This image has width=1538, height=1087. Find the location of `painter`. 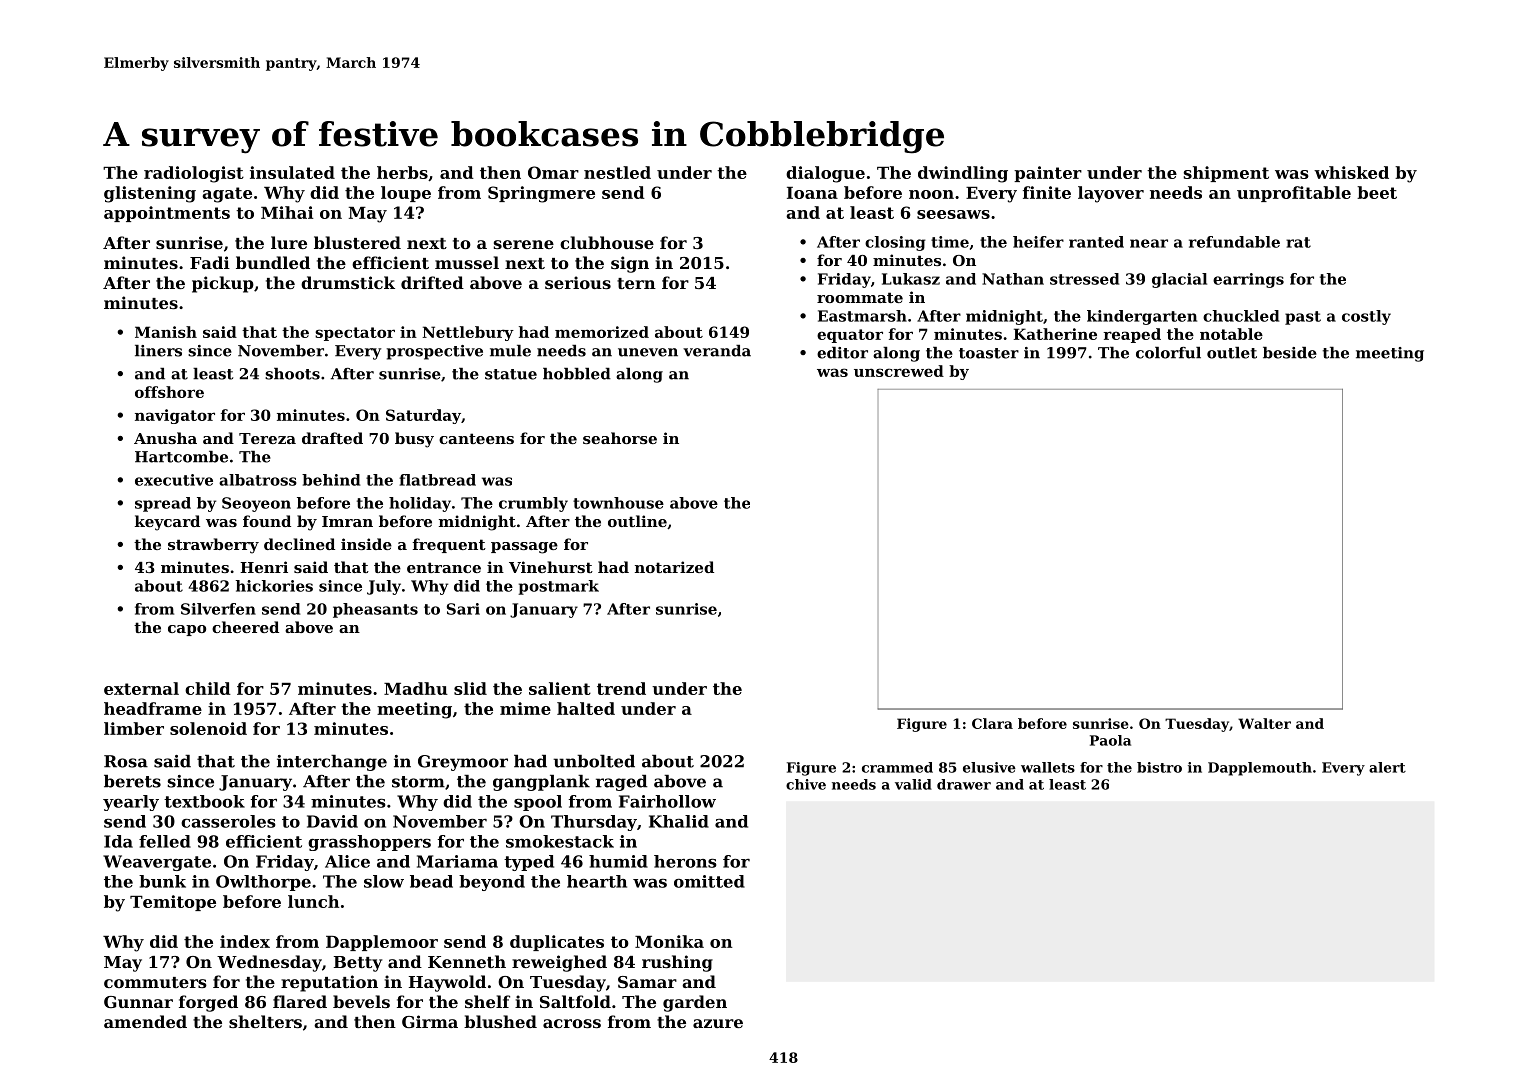

painter is located at coordinates (1048, 174).
